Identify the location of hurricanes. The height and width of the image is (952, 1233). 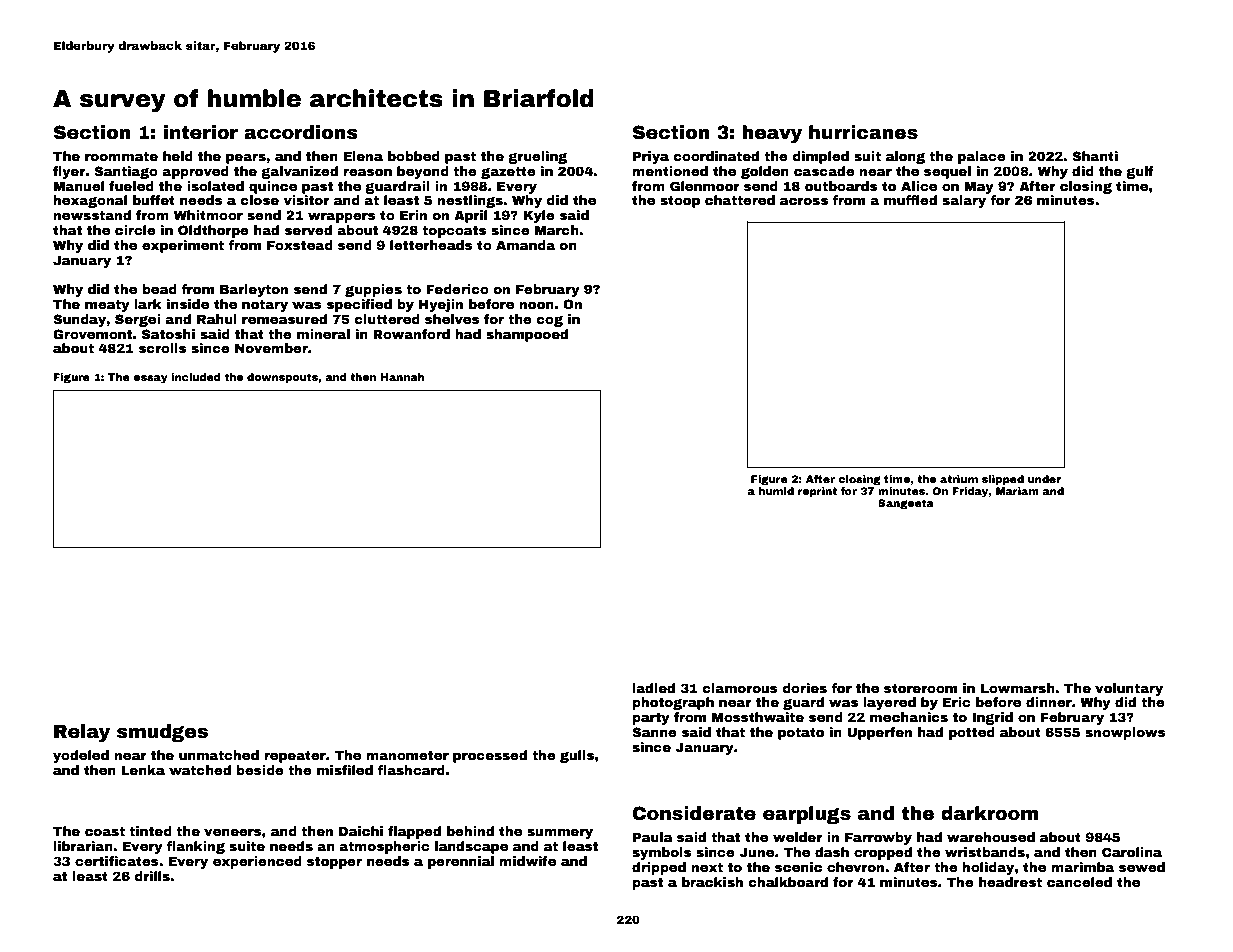
(863, 132).
